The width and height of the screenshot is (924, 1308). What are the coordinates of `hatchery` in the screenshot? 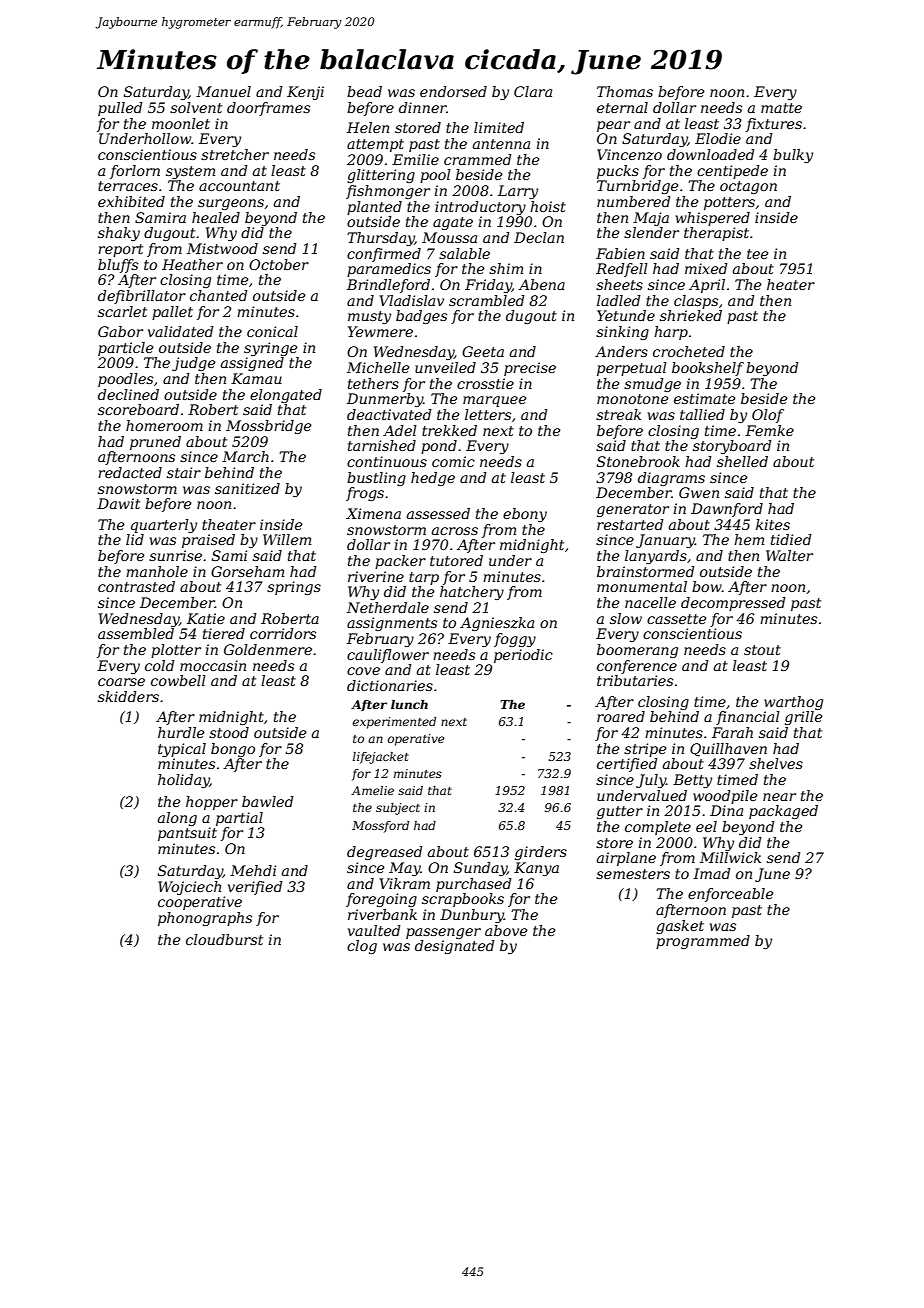 It's located at (472, 593).
